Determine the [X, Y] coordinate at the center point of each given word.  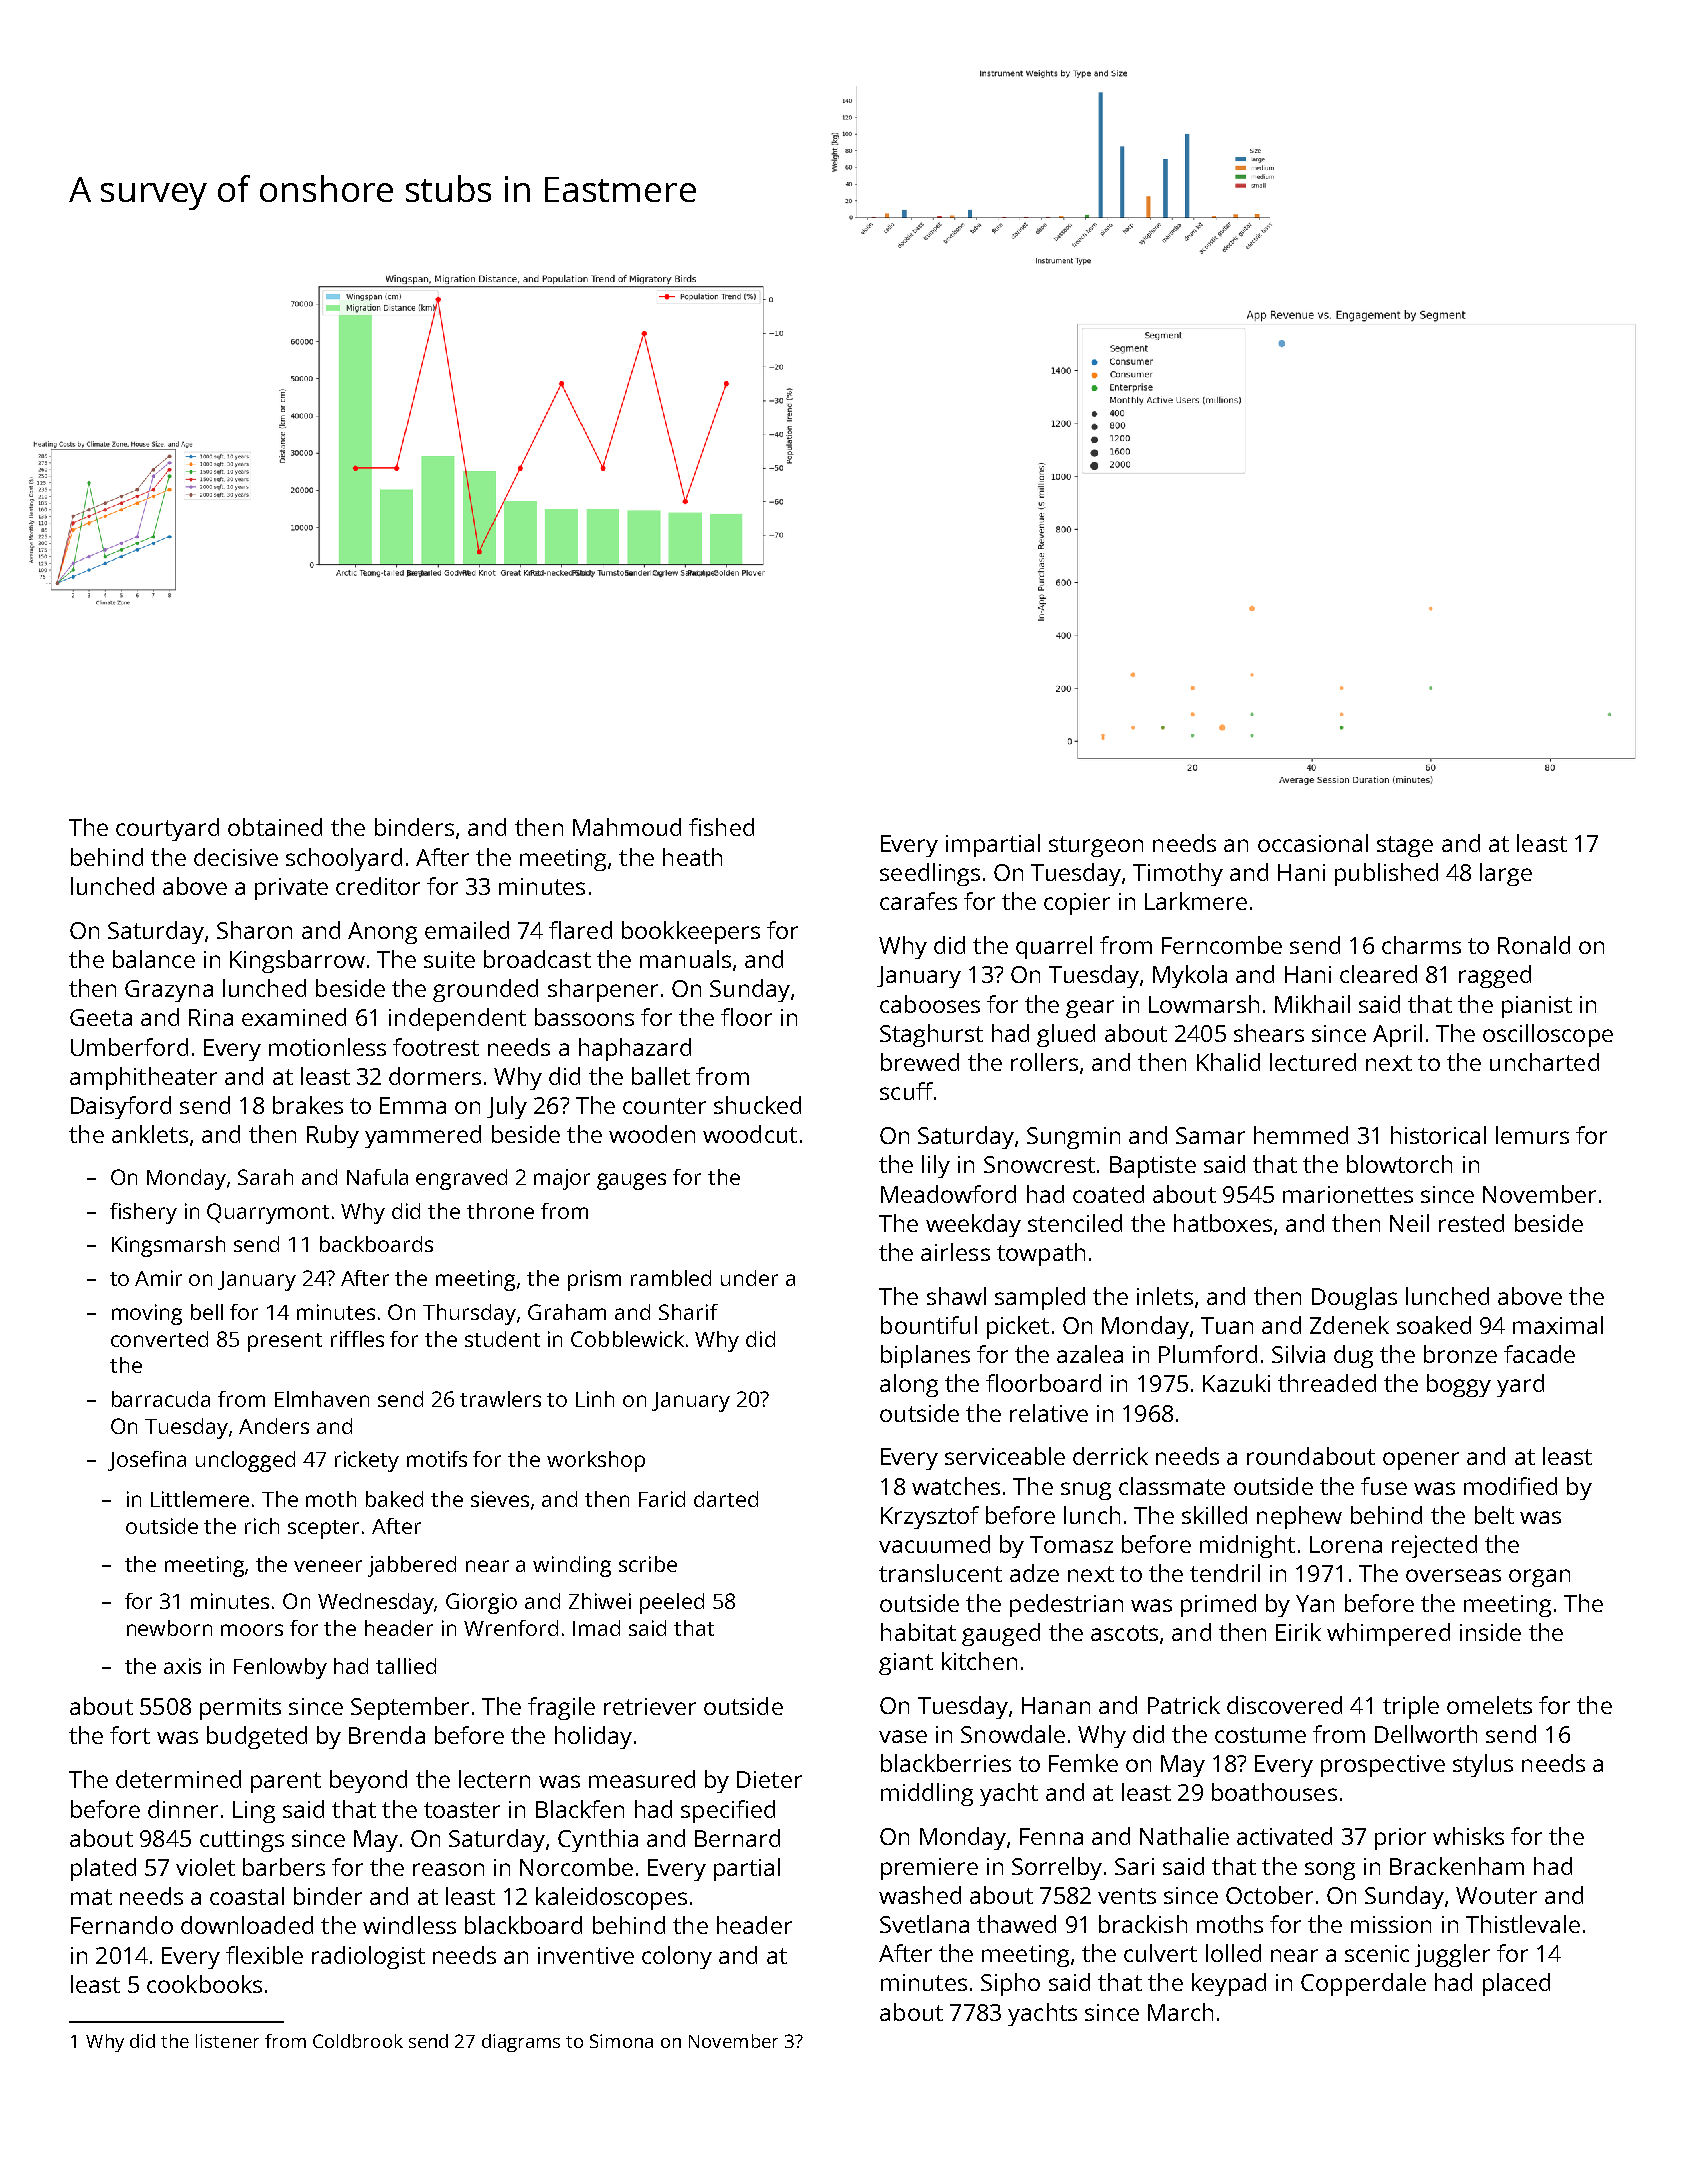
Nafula [377, 1177]
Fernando [122, 1925]
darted [726, 1499]
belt [1494, 1515]
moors [252, 1630]
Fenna [1051, 1836]
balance [154, 959]
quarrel [1054, 947]
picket [1018, 1327]
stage [1405, 846]
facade [1539, 1354]
